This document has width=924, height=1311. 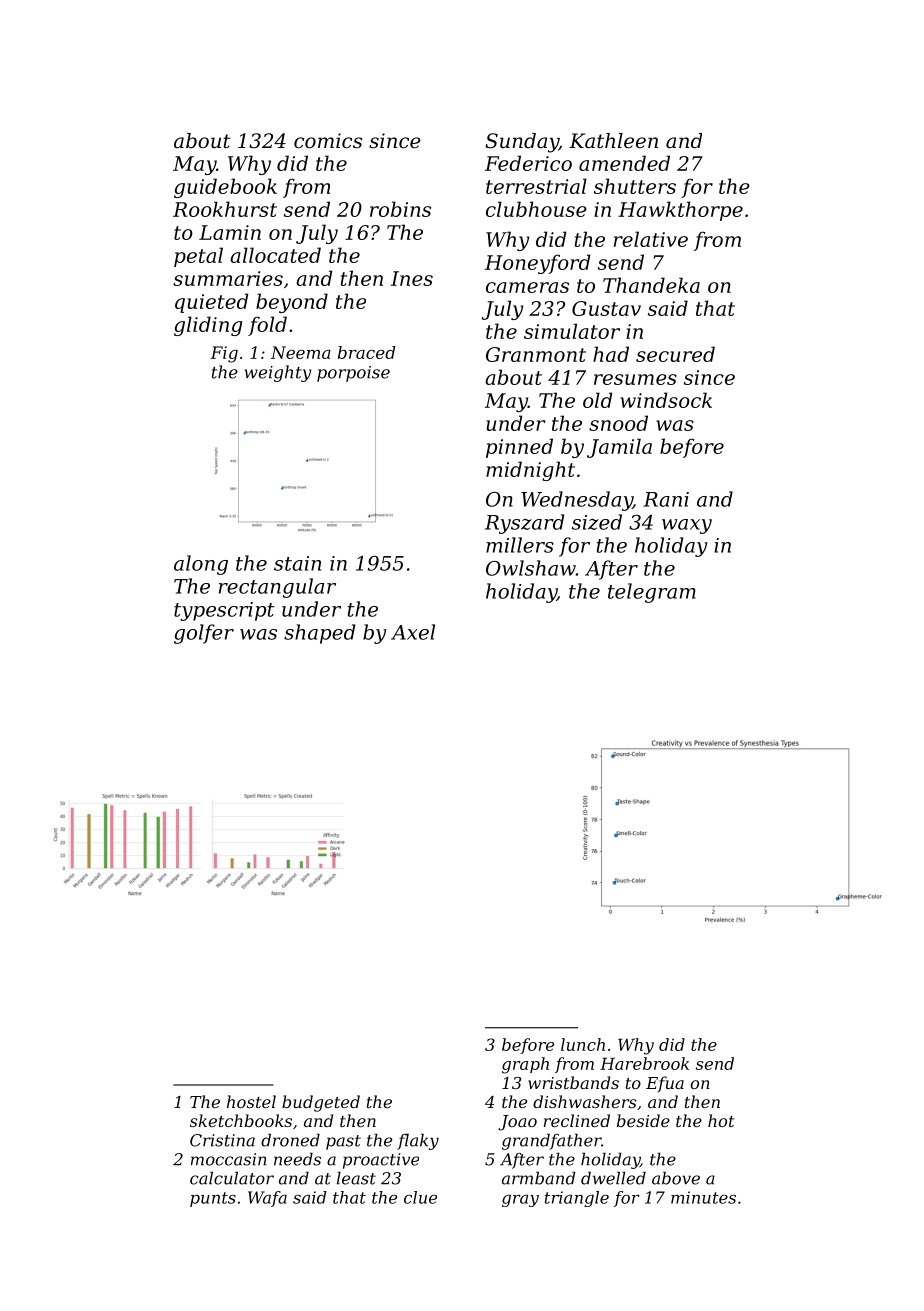 I want to click on needs, so click(x=297, y=1159).
